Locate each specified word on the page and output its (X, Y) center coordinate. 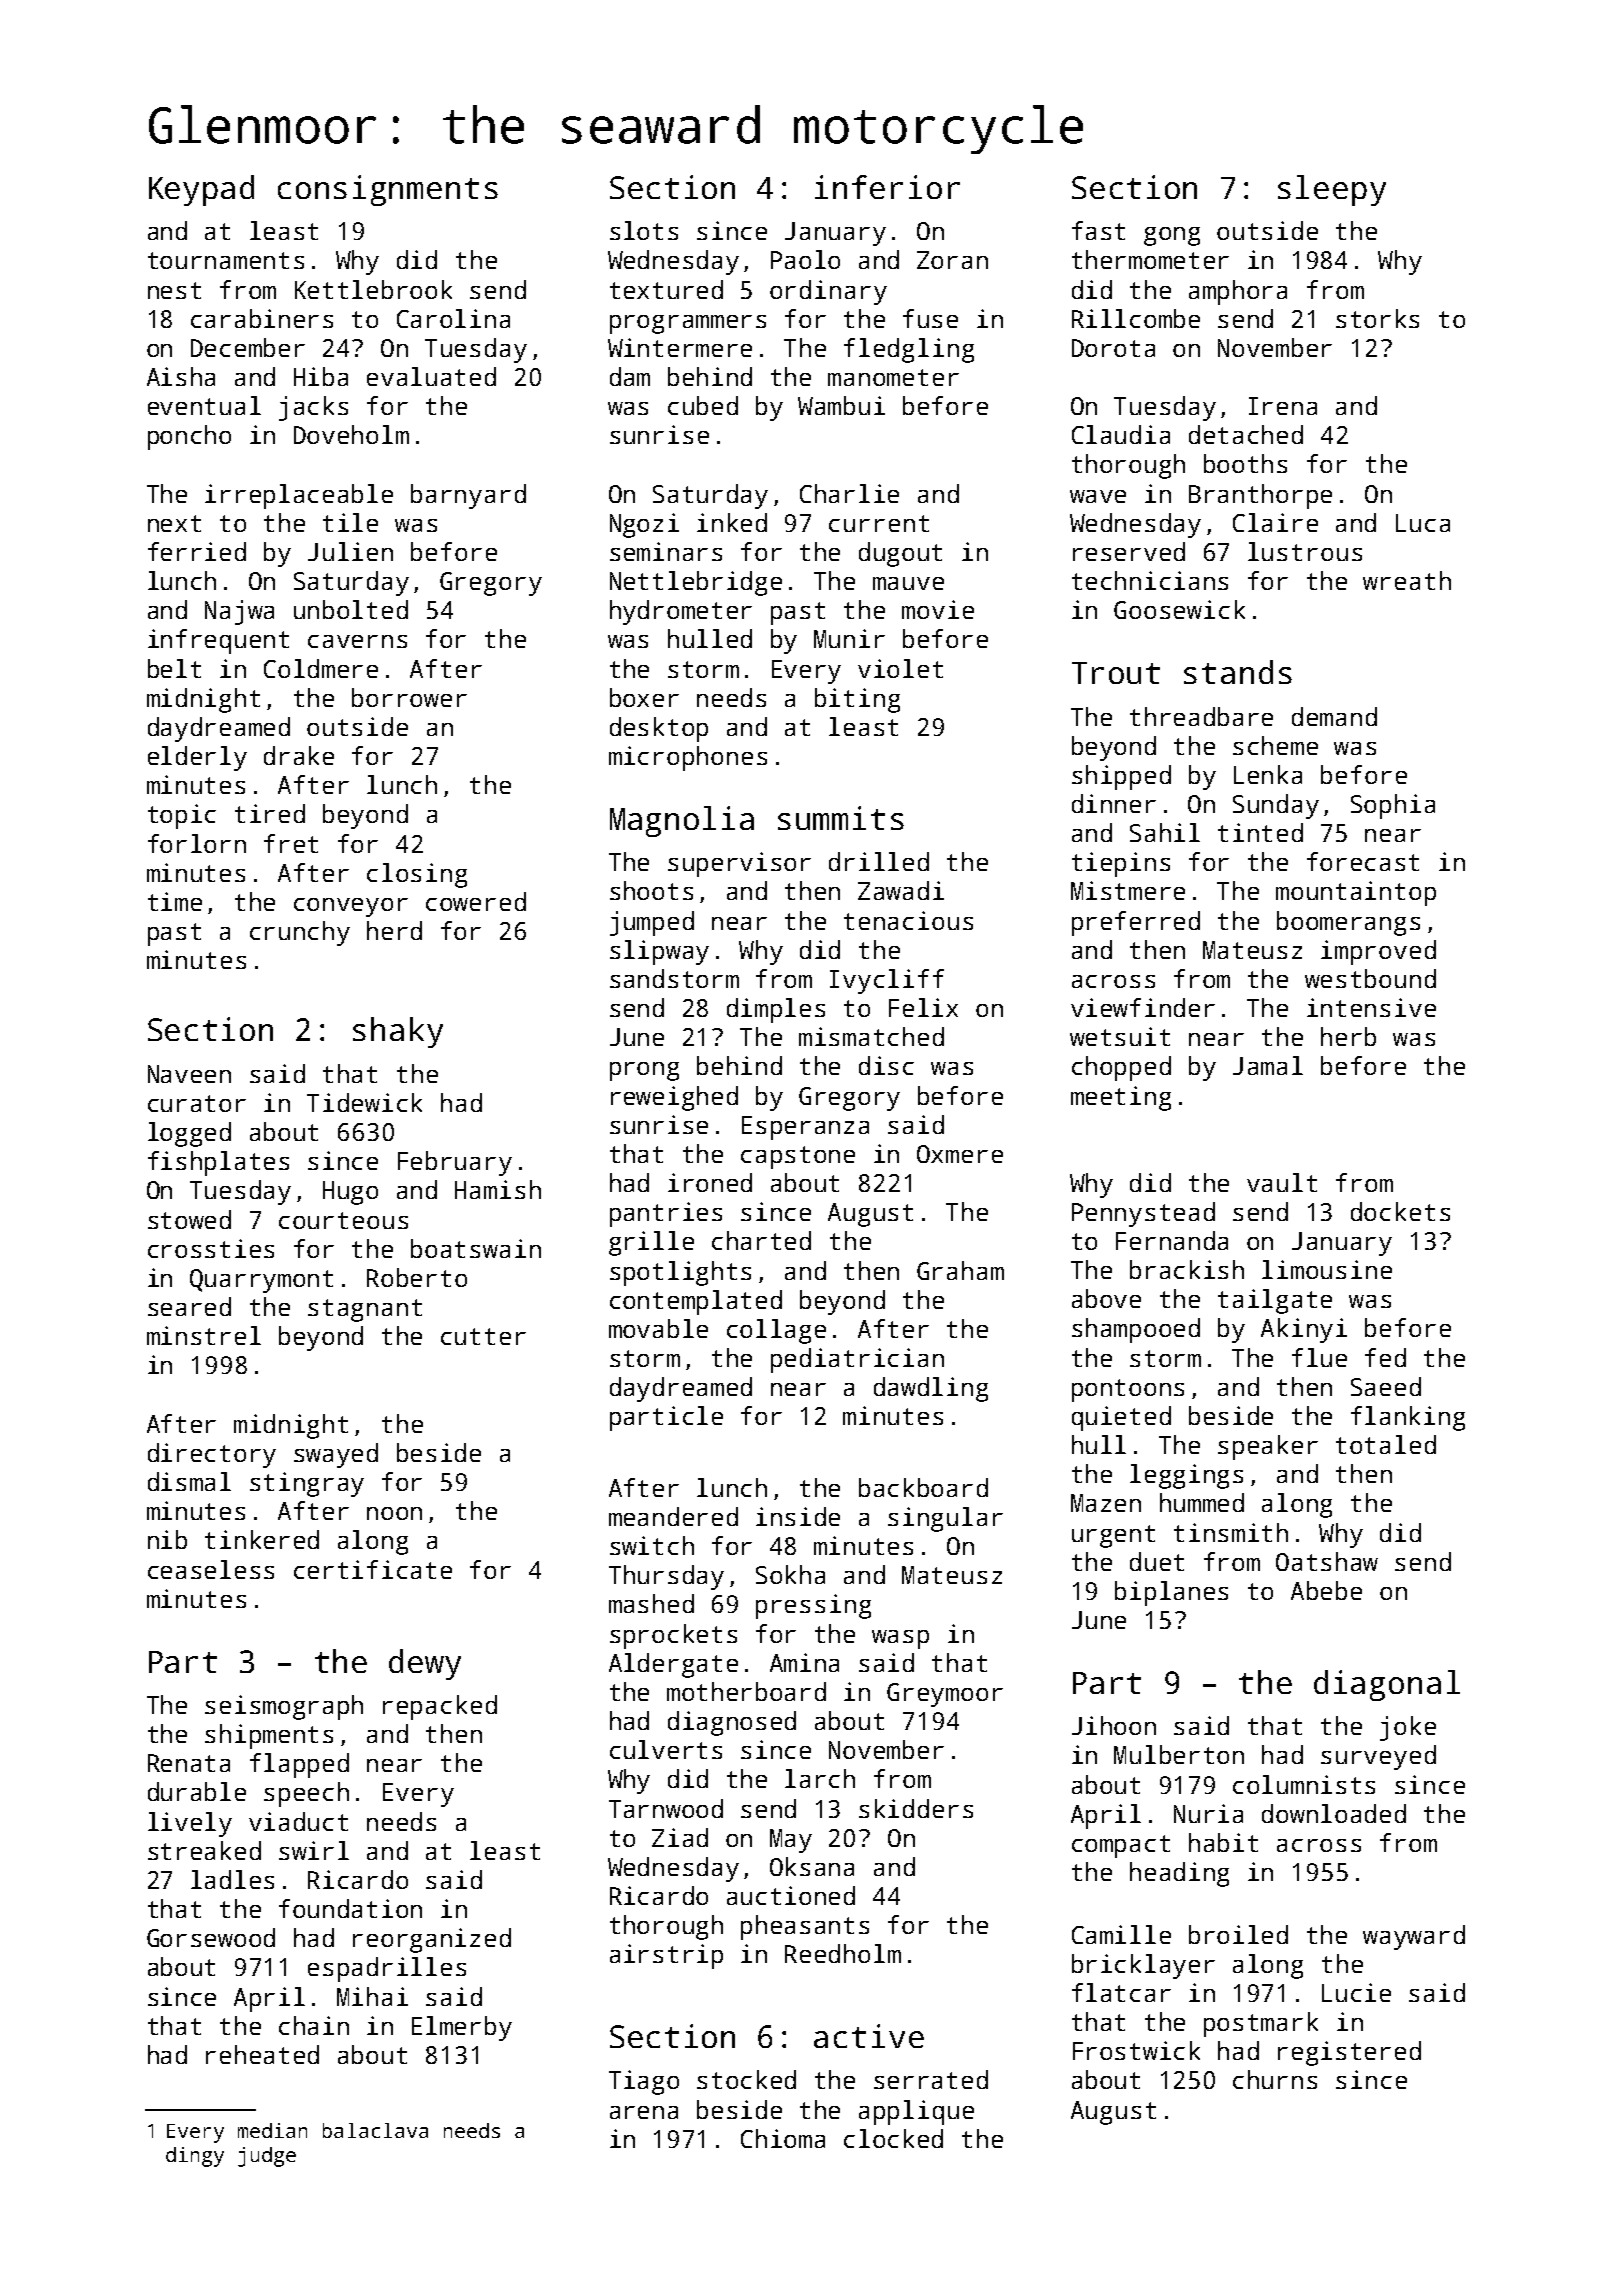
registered (1349, 2053)
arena (644, 2112)
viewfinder (1143, 1007)
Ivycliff (887, 981)
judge (267, 2157)
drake (299, 755)
